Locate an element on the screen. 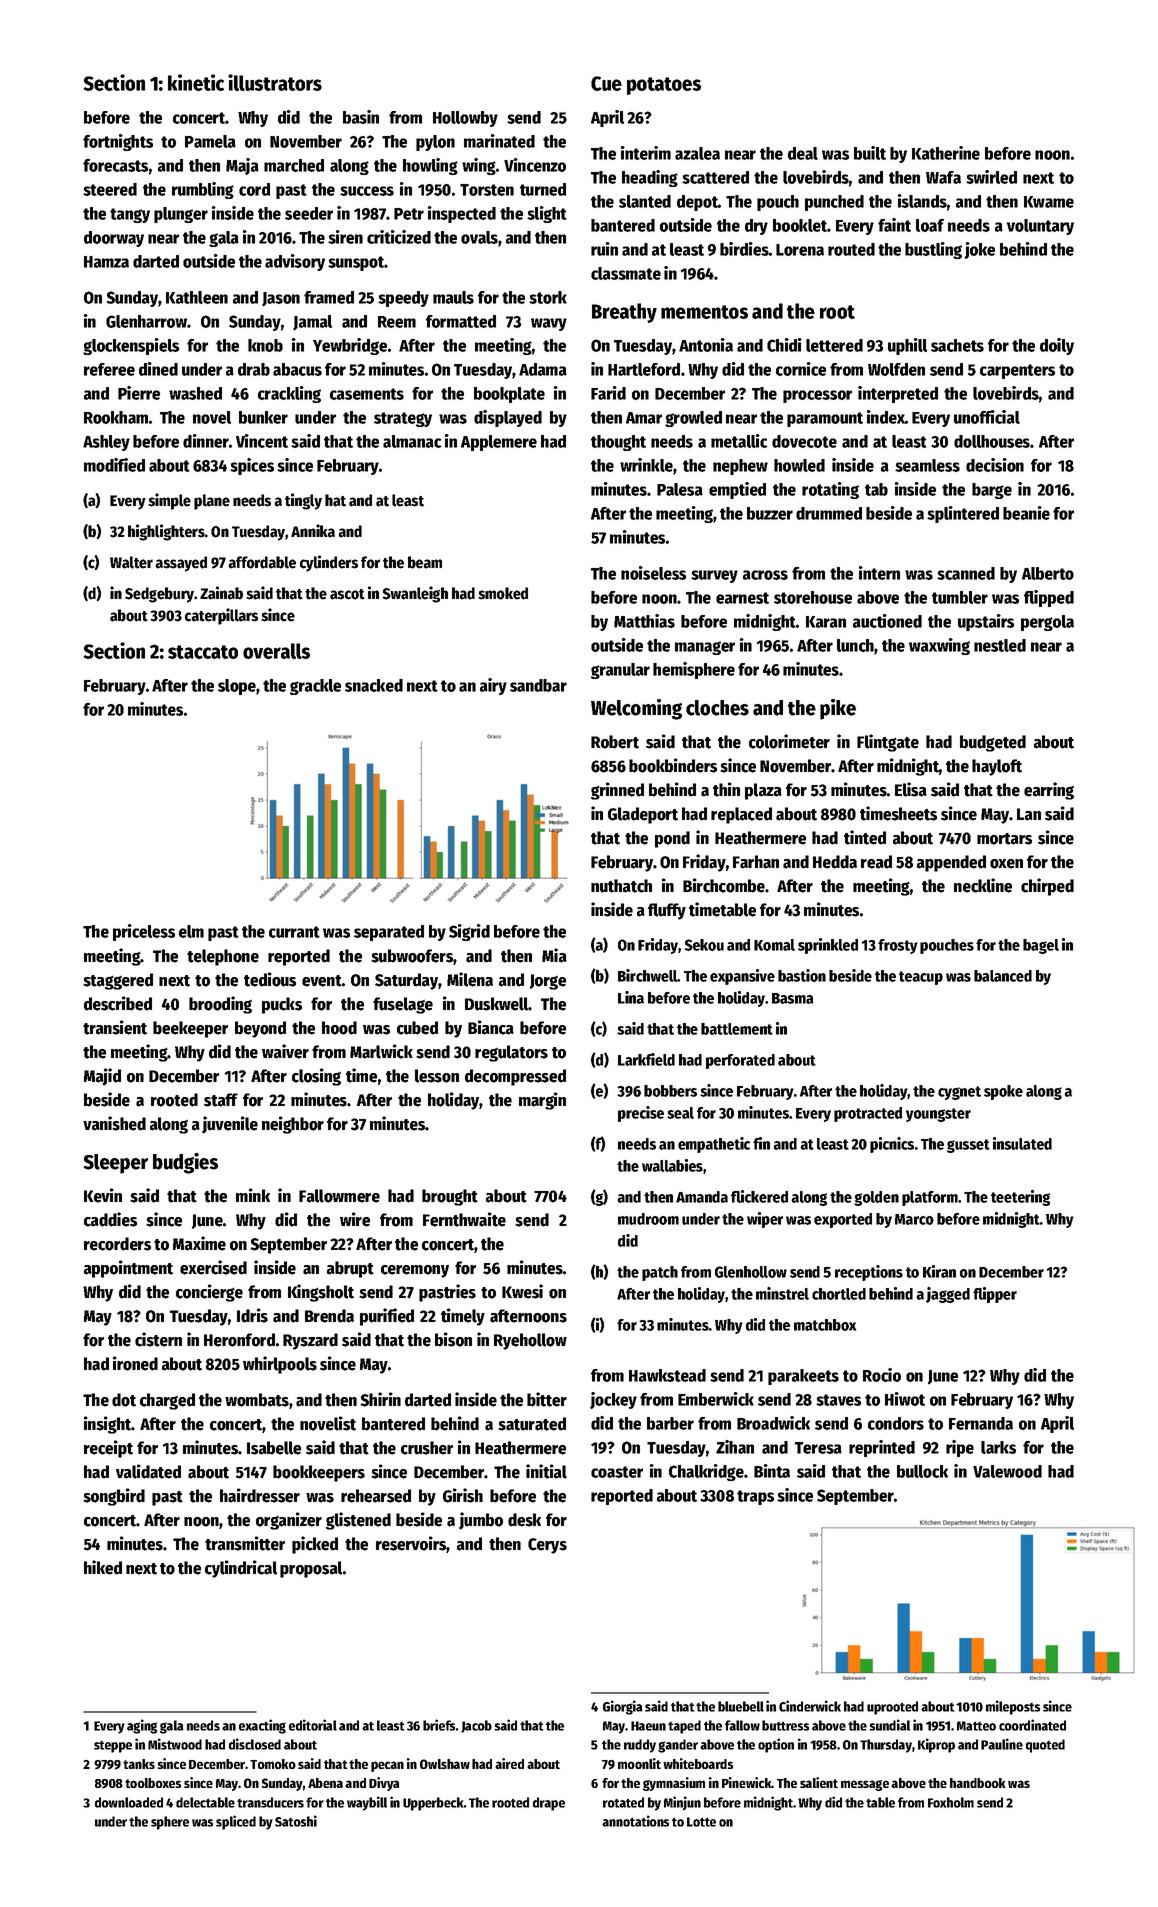 The width and height of the screenshot is (1158, 1907). Cerys is located at coordinates (547, 1546).
